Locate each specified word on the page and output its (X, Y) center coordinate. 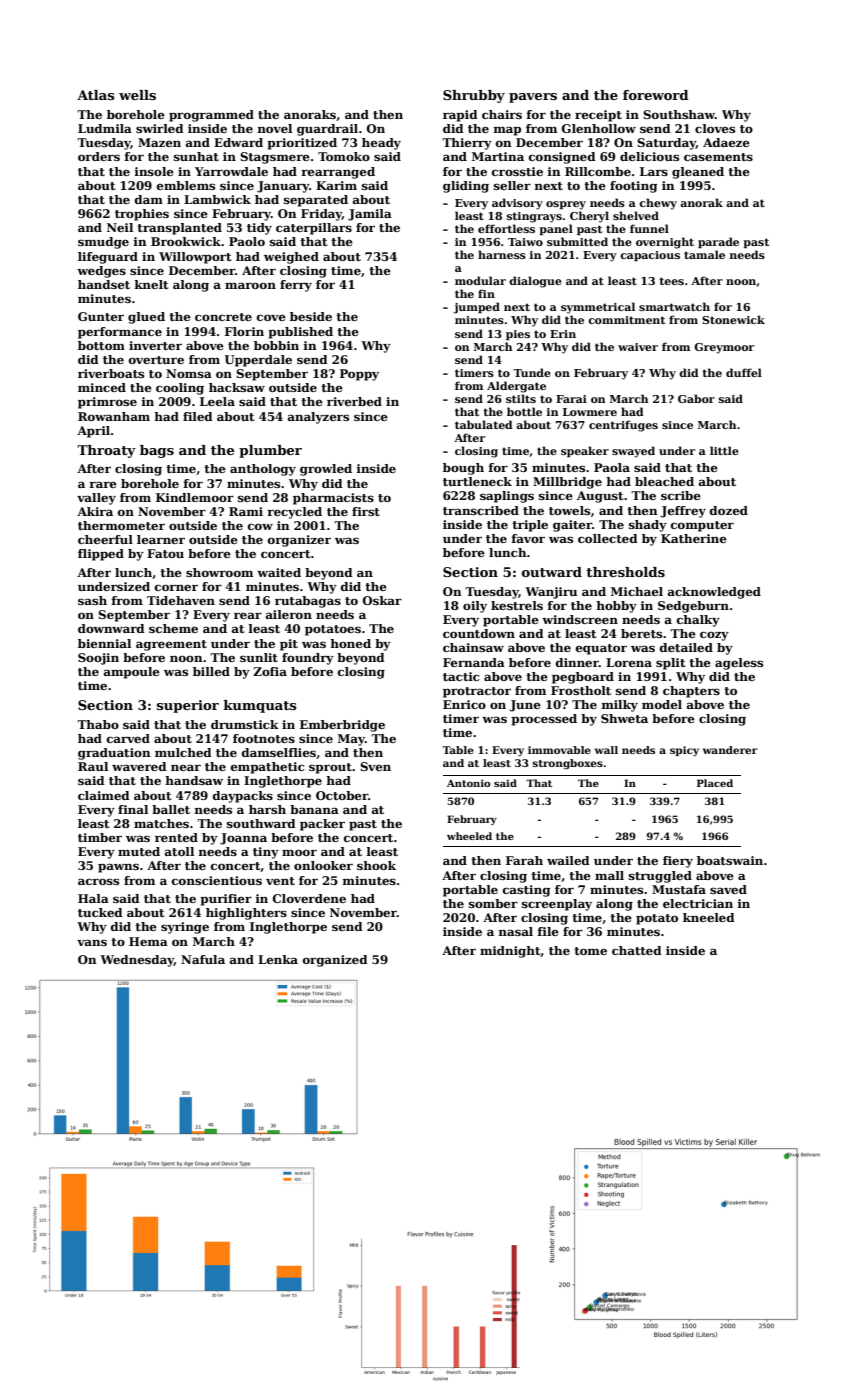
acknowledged (714, 593)
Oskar (382, 600)
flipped (101, 555)
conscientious (217, 880)
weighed (291, 258)
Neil (120, 227)
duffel (744, 372)
